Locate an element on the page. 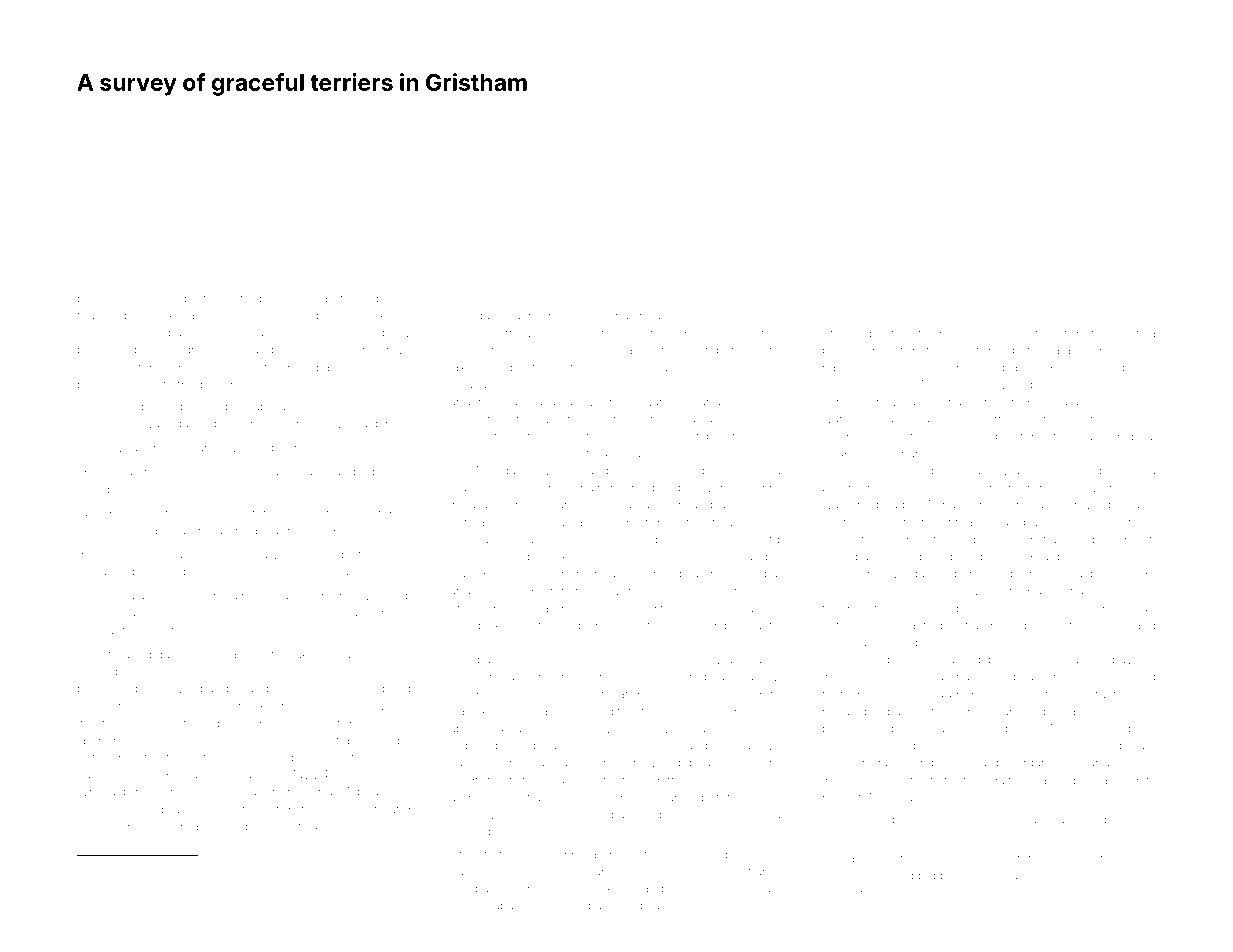 The image size is (1233, 952). built is located at coordinates (722, 419).
